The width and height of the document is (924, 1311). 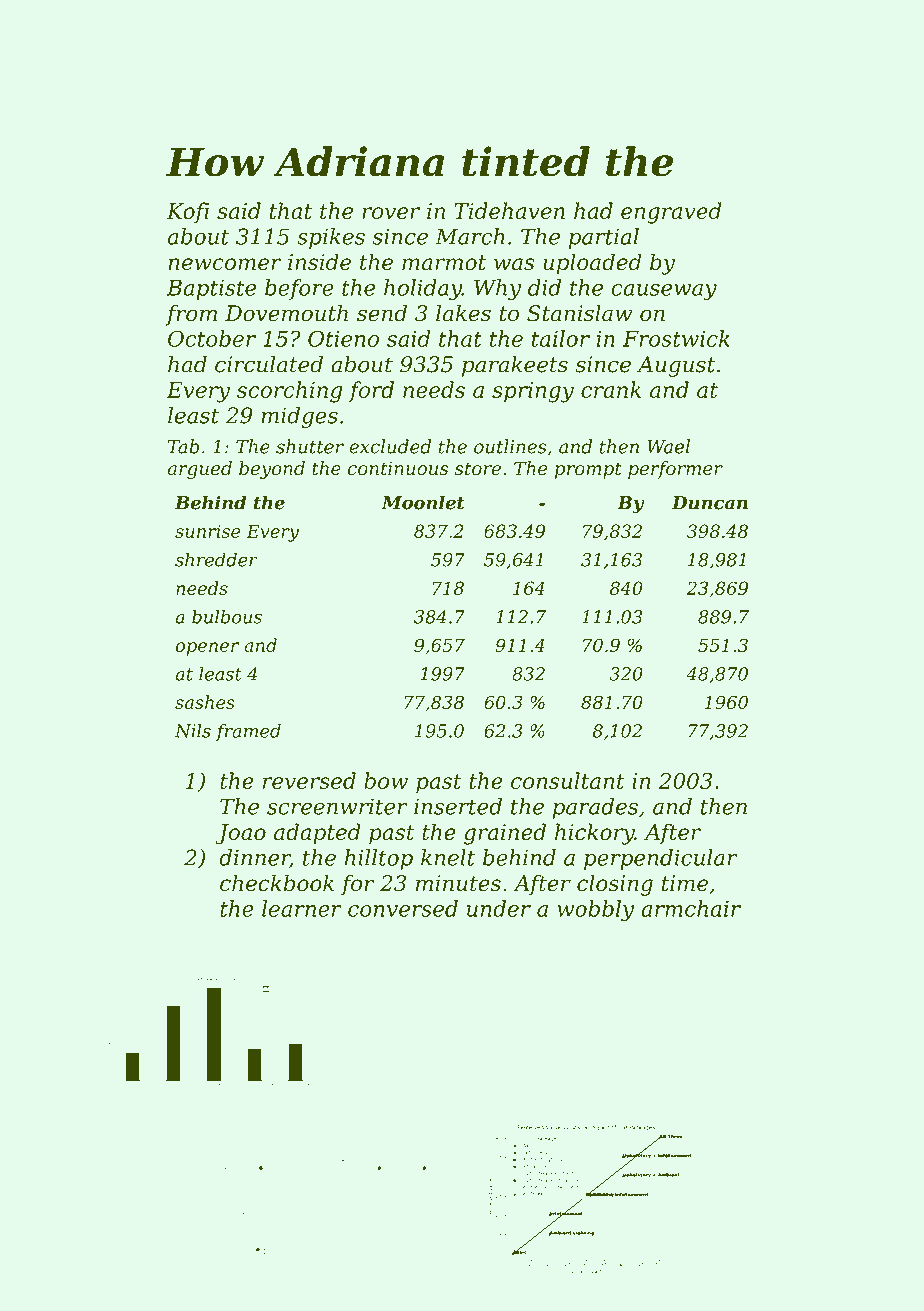 What do you see at coordinates (331, 238) in the document?
I see `spikes` at bounding box center [331, 238].
